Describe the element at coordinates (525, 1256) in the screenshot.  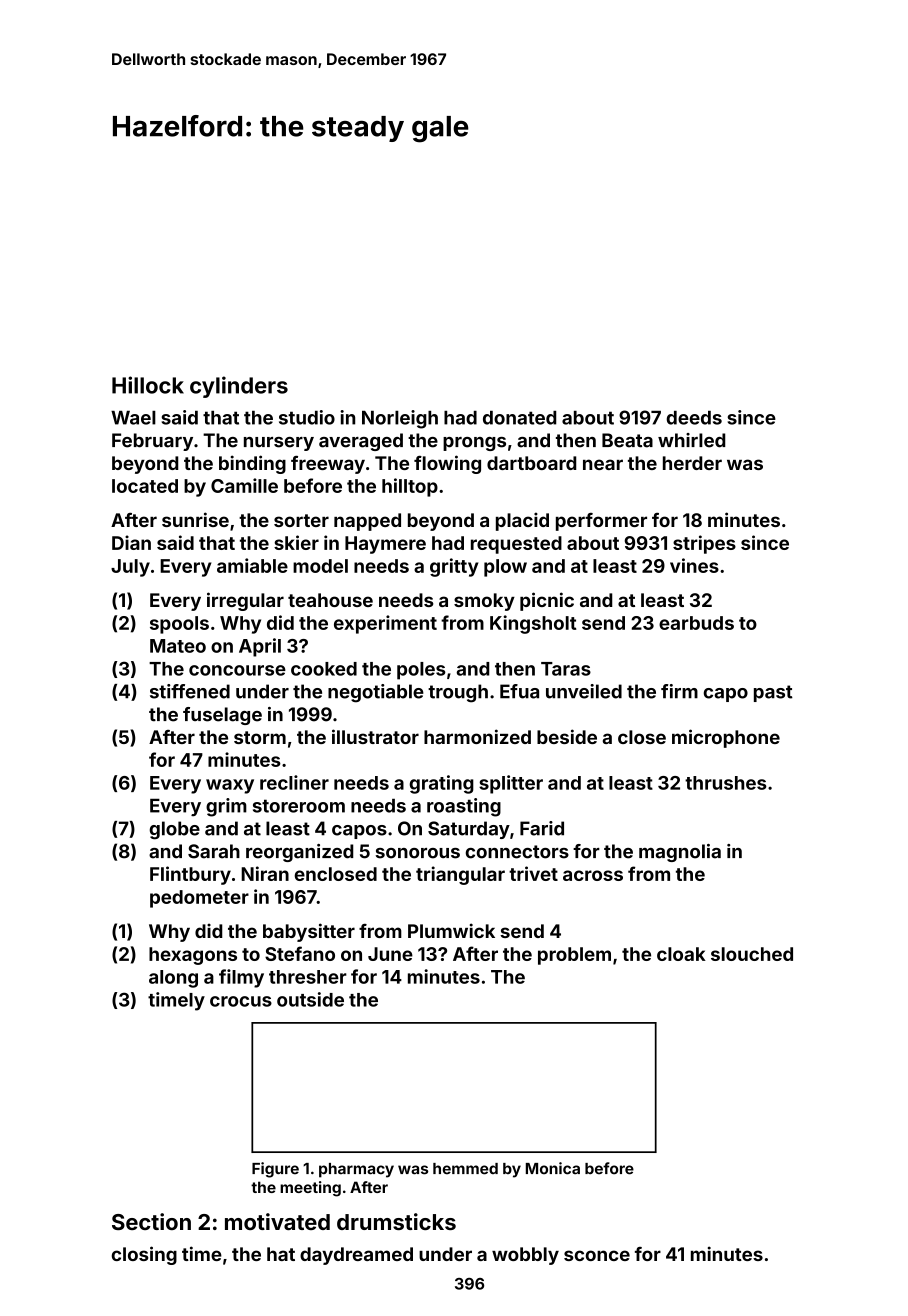
I see `wobbly` at that location.
